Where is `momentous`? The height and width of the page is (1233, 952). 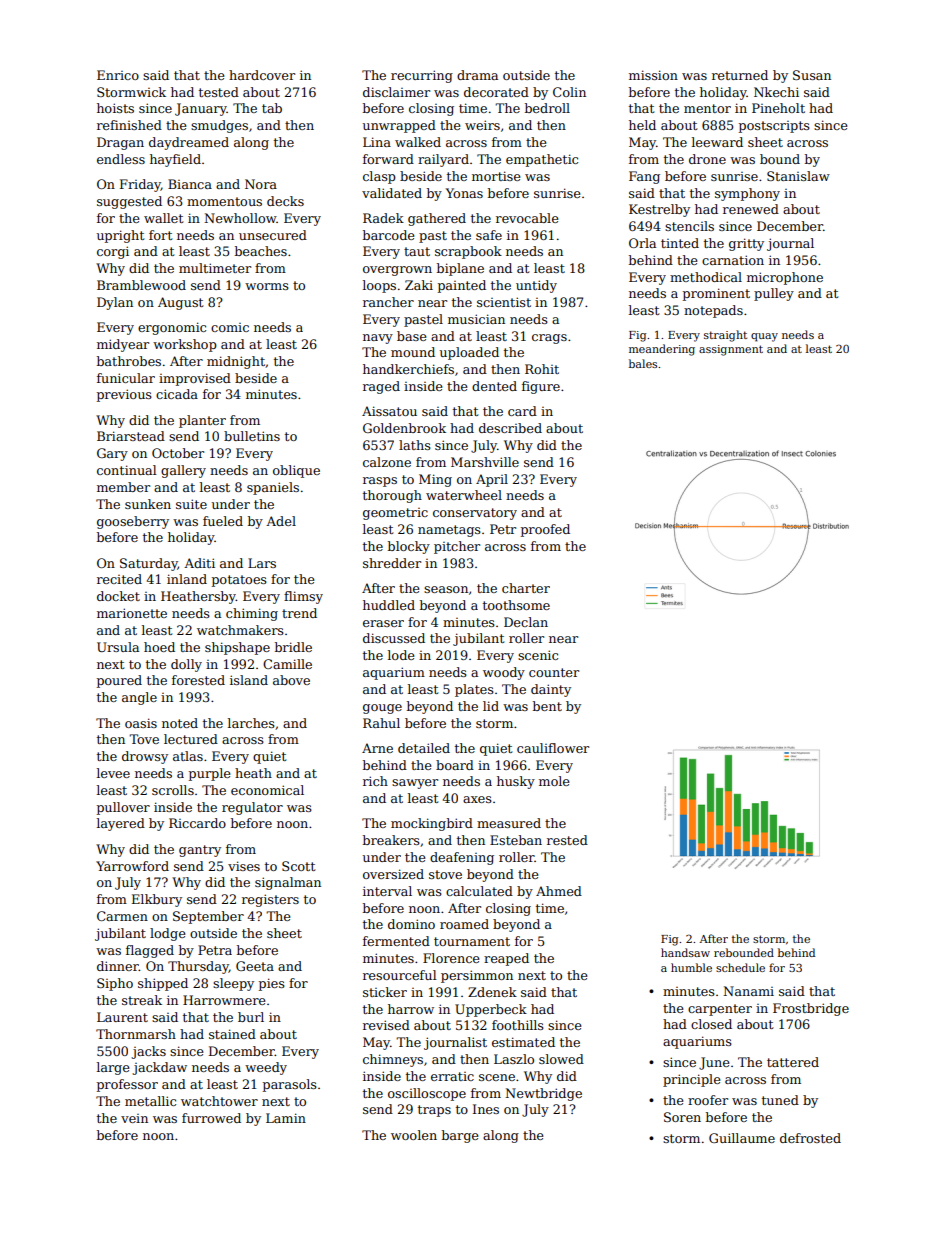 momentous is located at coordinates (224, 201).
